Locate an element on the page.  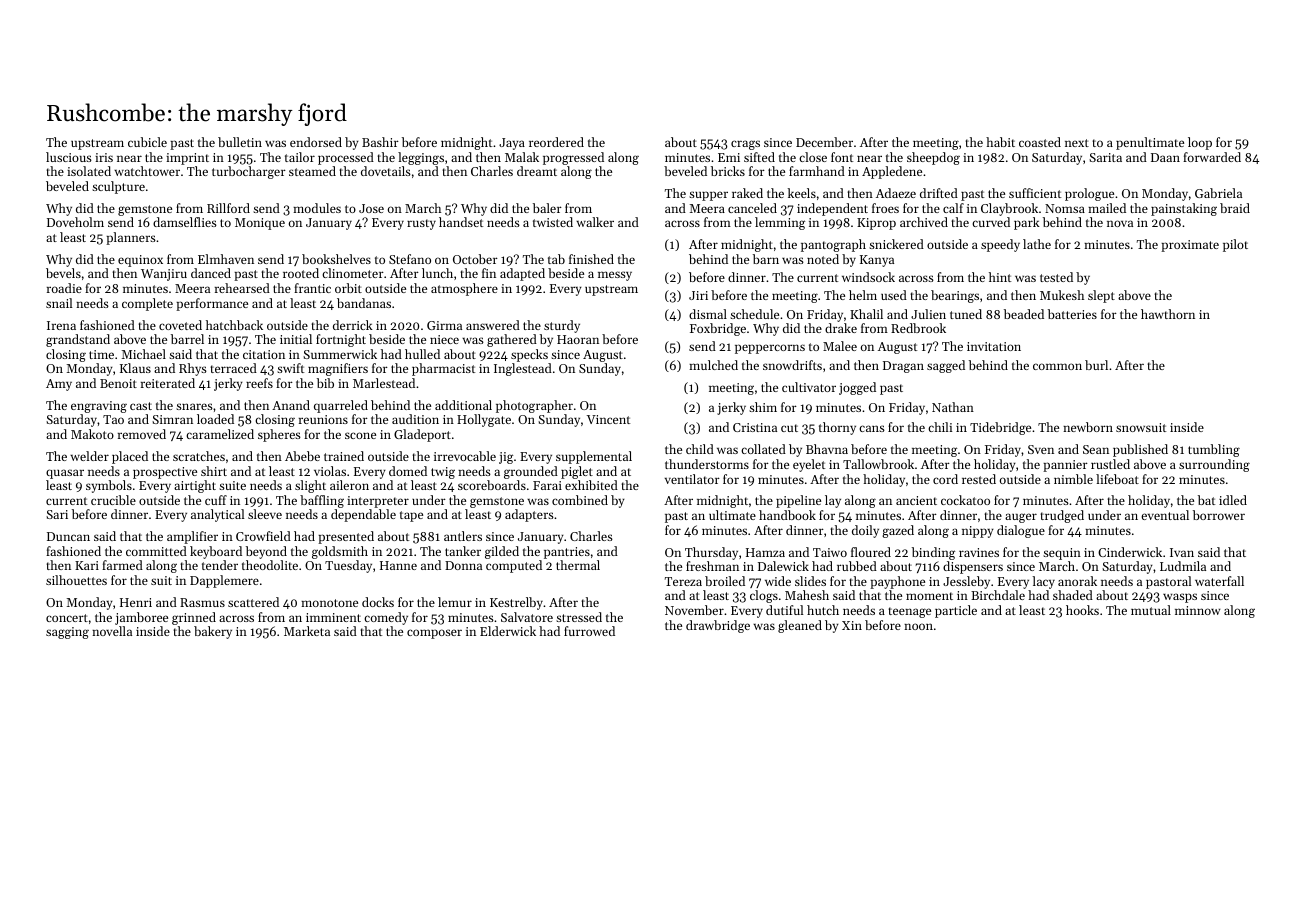
loop is located at coordinates (1200, 143).
